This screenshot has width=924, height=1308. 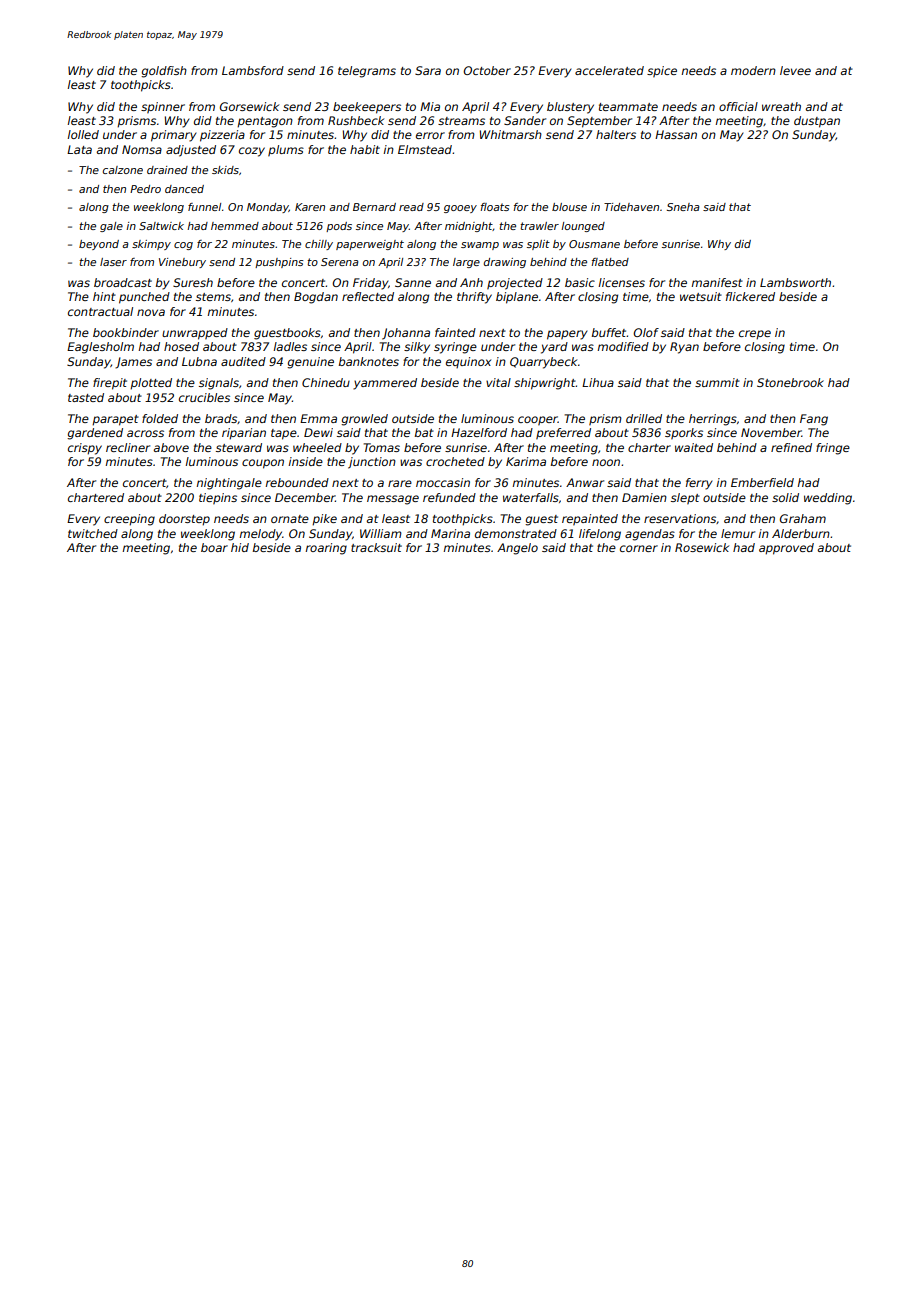 I want to click on tiepins, so click(x=218, y=499).
